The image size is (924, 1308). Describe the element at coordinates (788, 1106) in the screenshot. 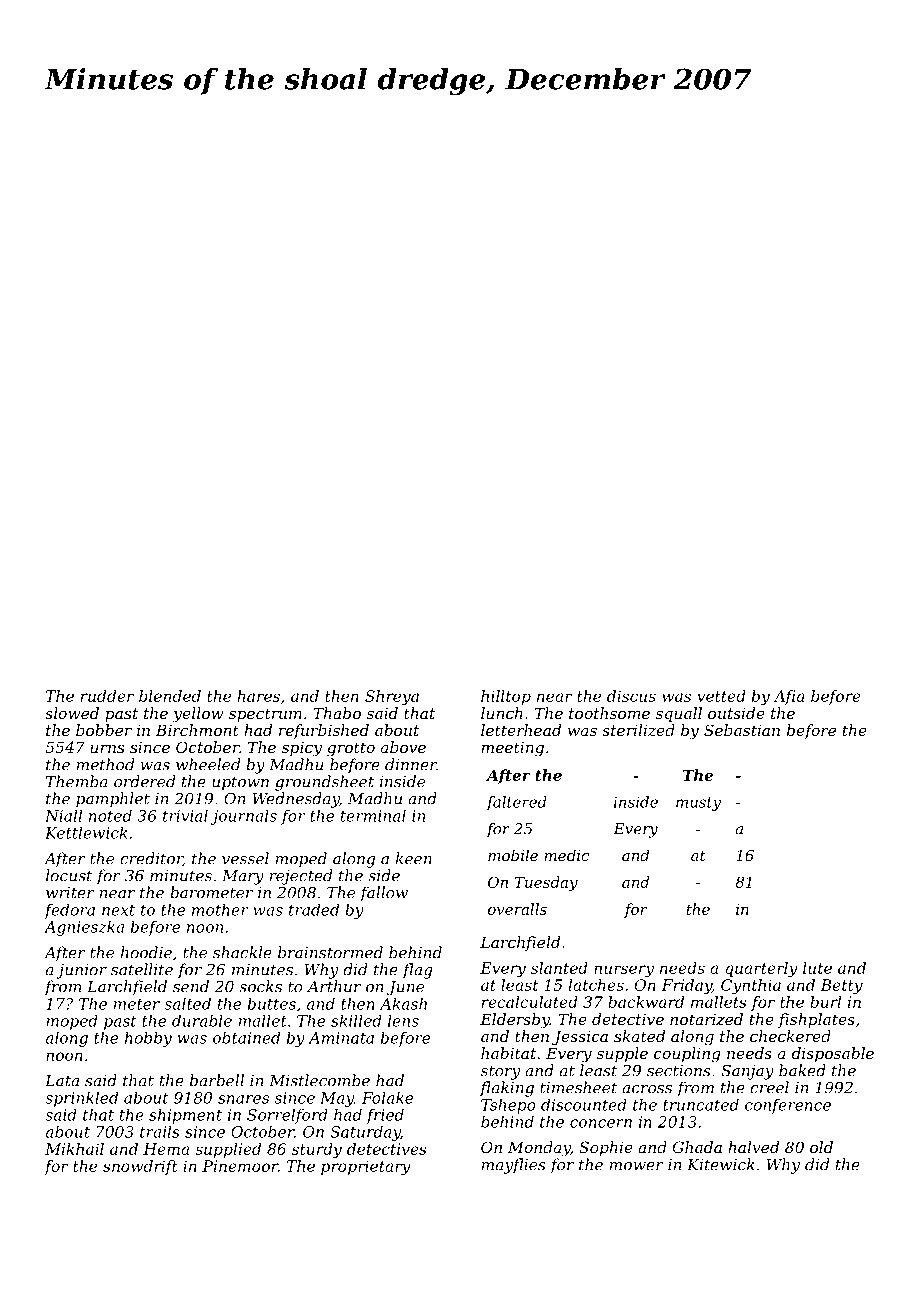

I see `conference` at that location.
